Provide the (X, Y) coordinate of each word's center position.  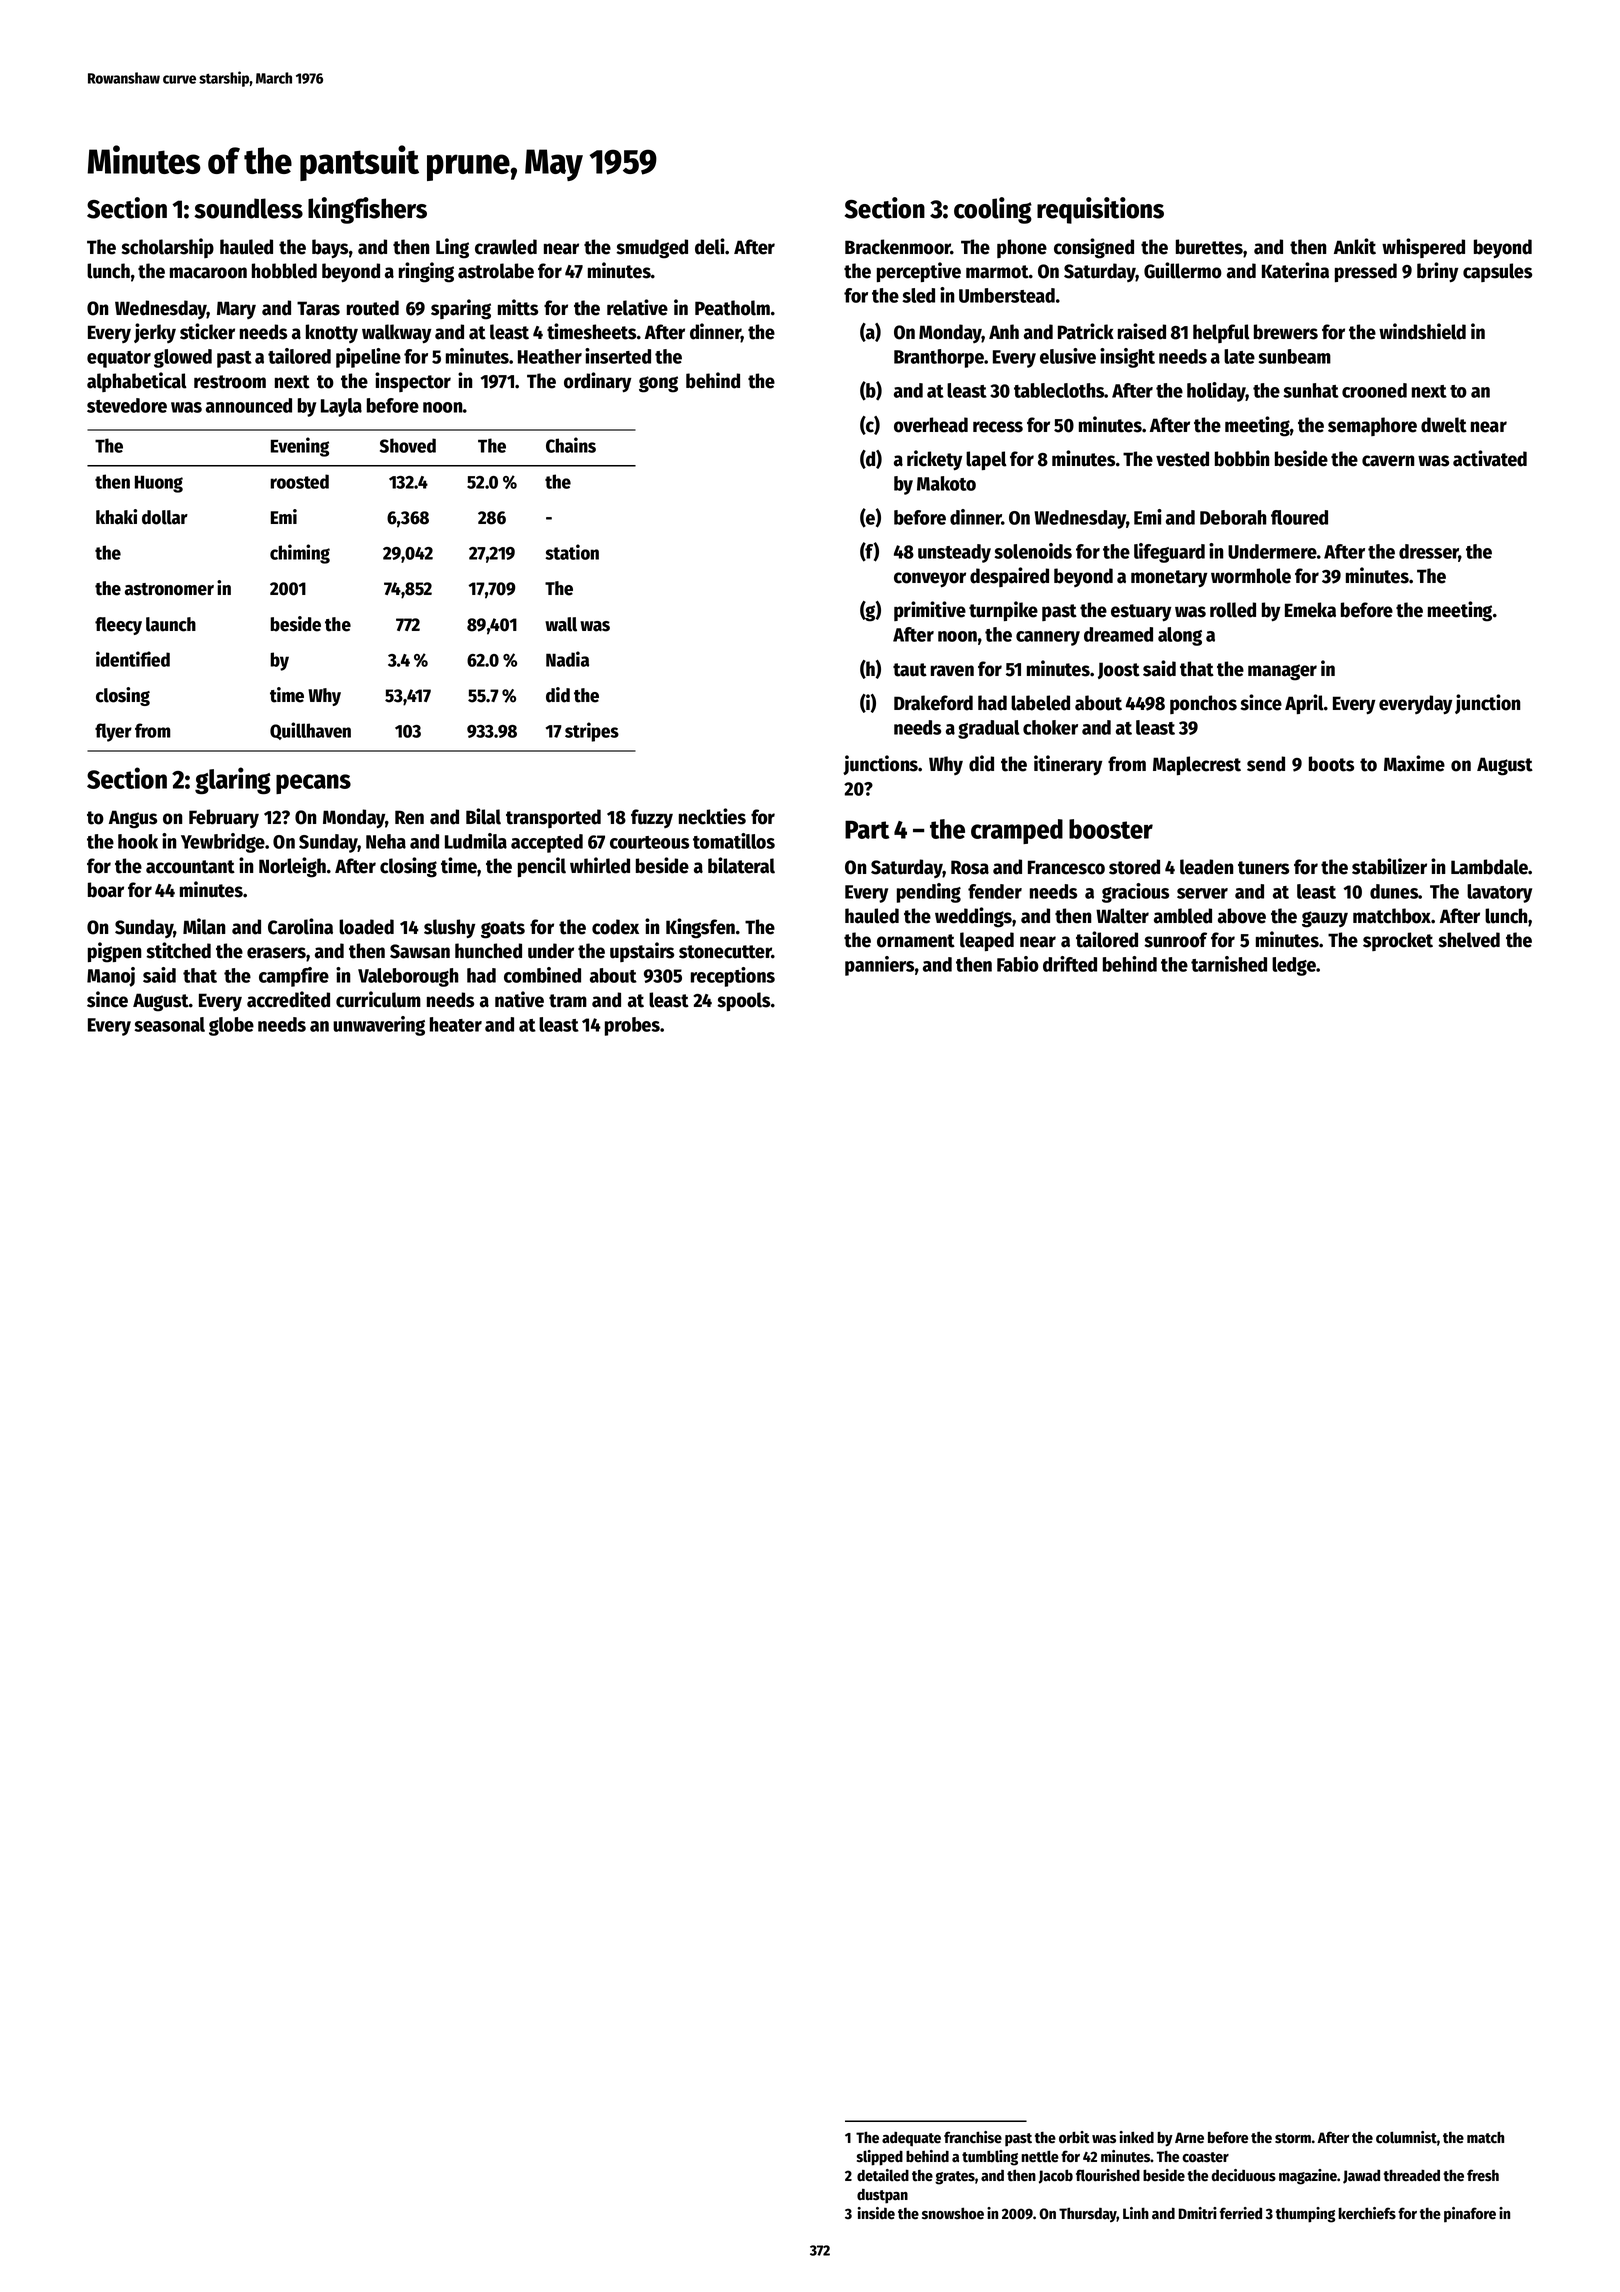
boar (106, 890)
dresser (1429, 553)
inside (876, 2213)
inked (1136, 2137)
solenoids (1033, 551)
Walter (1122, 916)
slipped (880, 2158)
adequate (911, 2139)
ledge (1294, 966)
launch (171, 624)
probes (632, 1026)
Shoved (408, 445)
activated (1490, 458)
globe (231, 1026)
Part (867, 829)
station (572, 552)
